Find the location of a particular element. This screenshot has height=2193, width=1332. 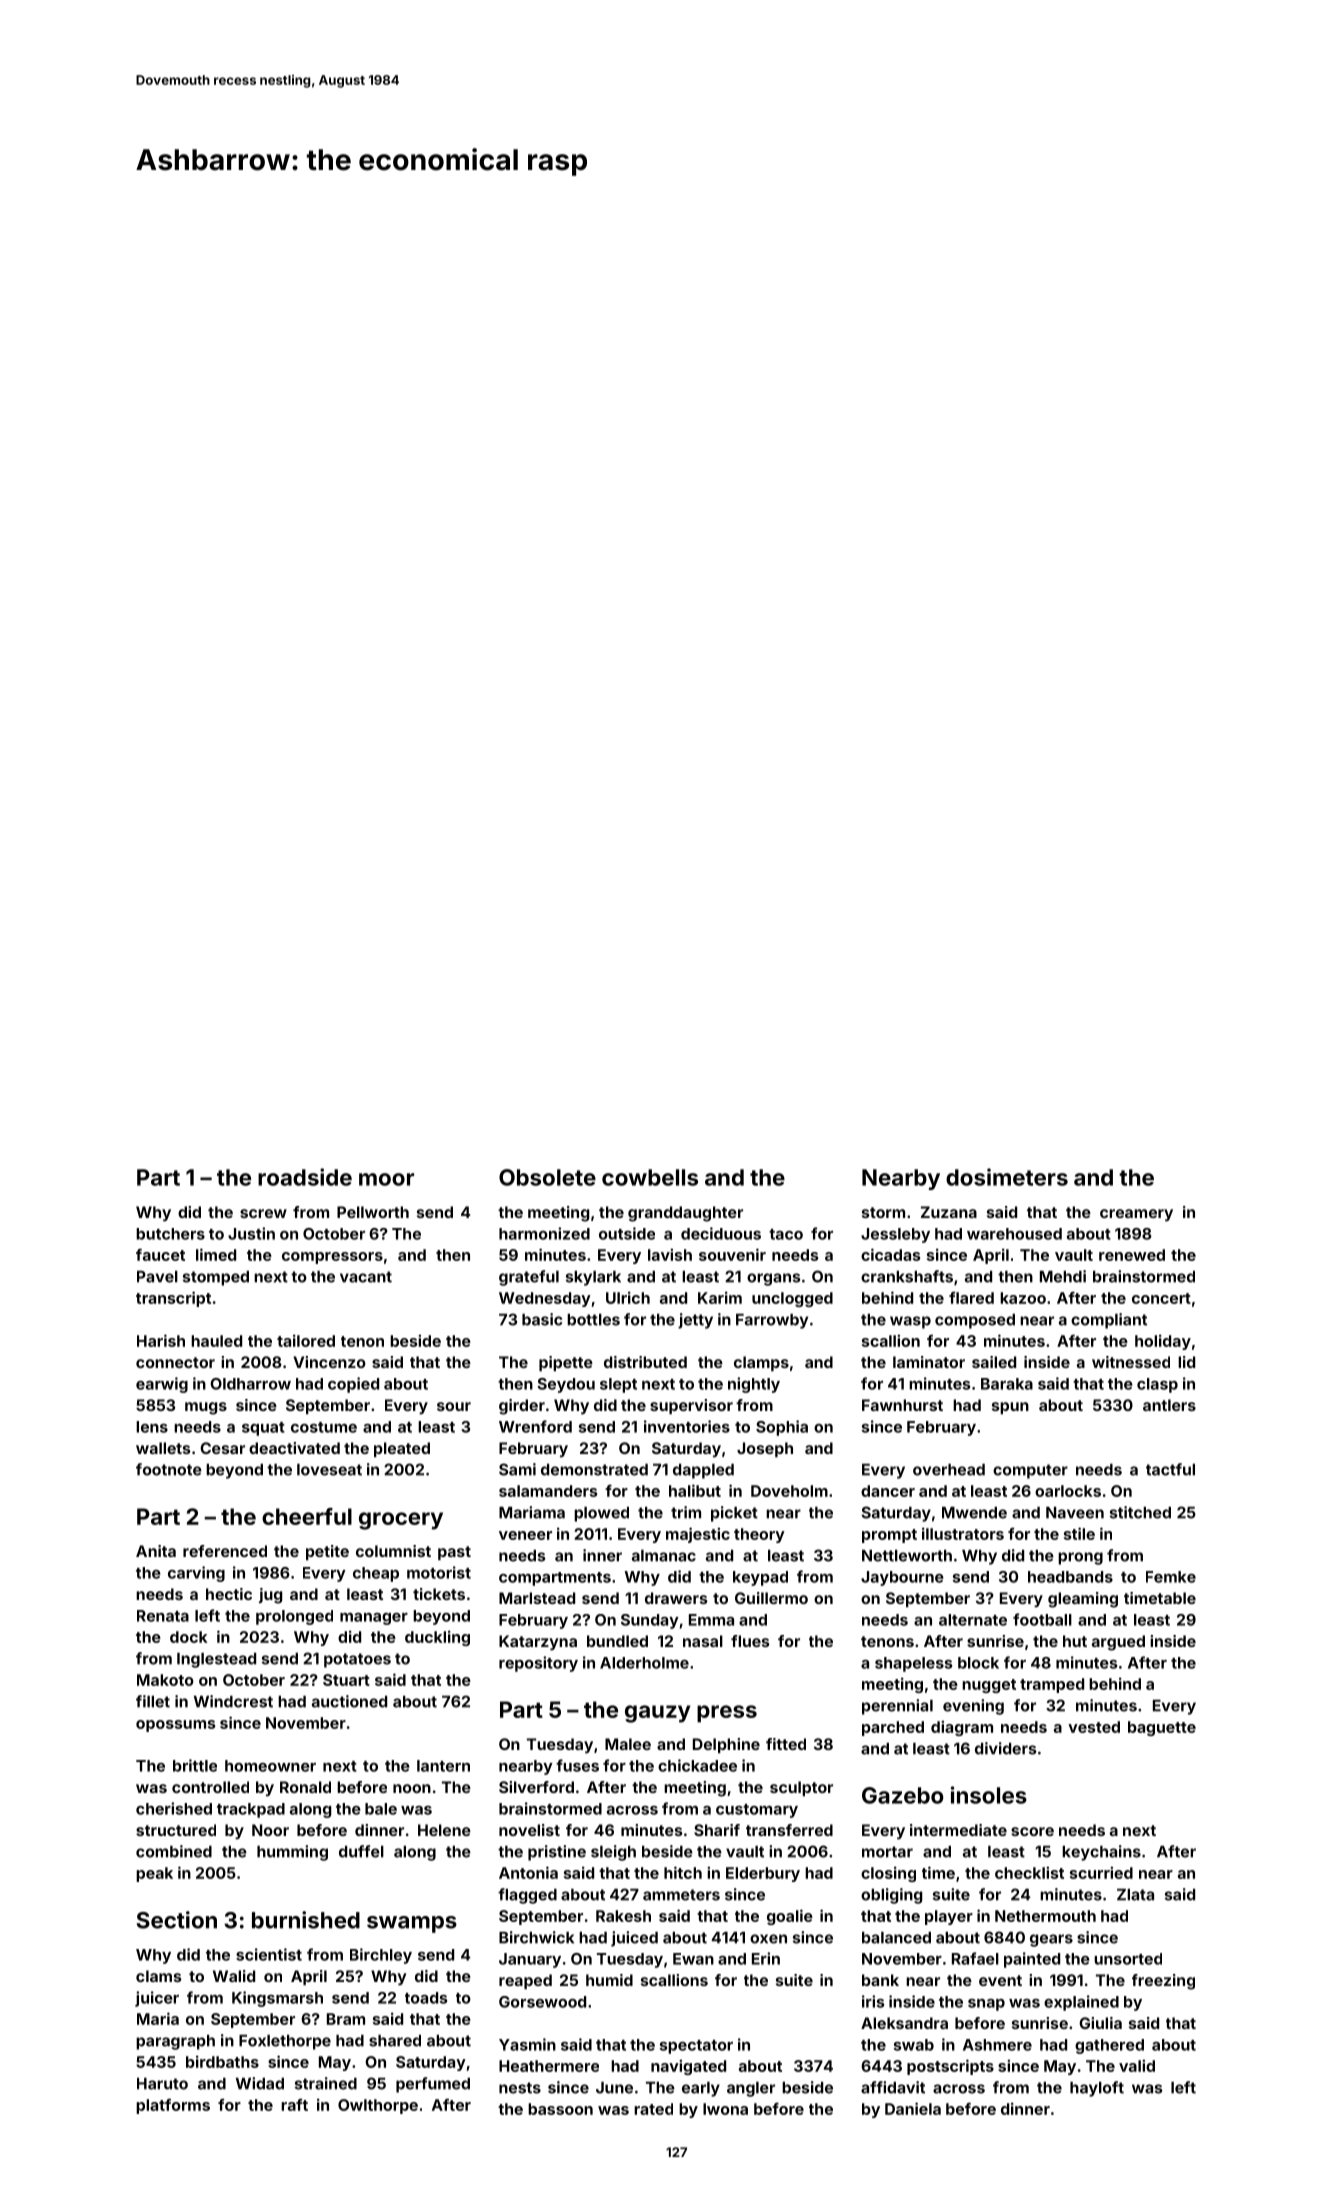

vacant is located at coordinates (366, 1277).
